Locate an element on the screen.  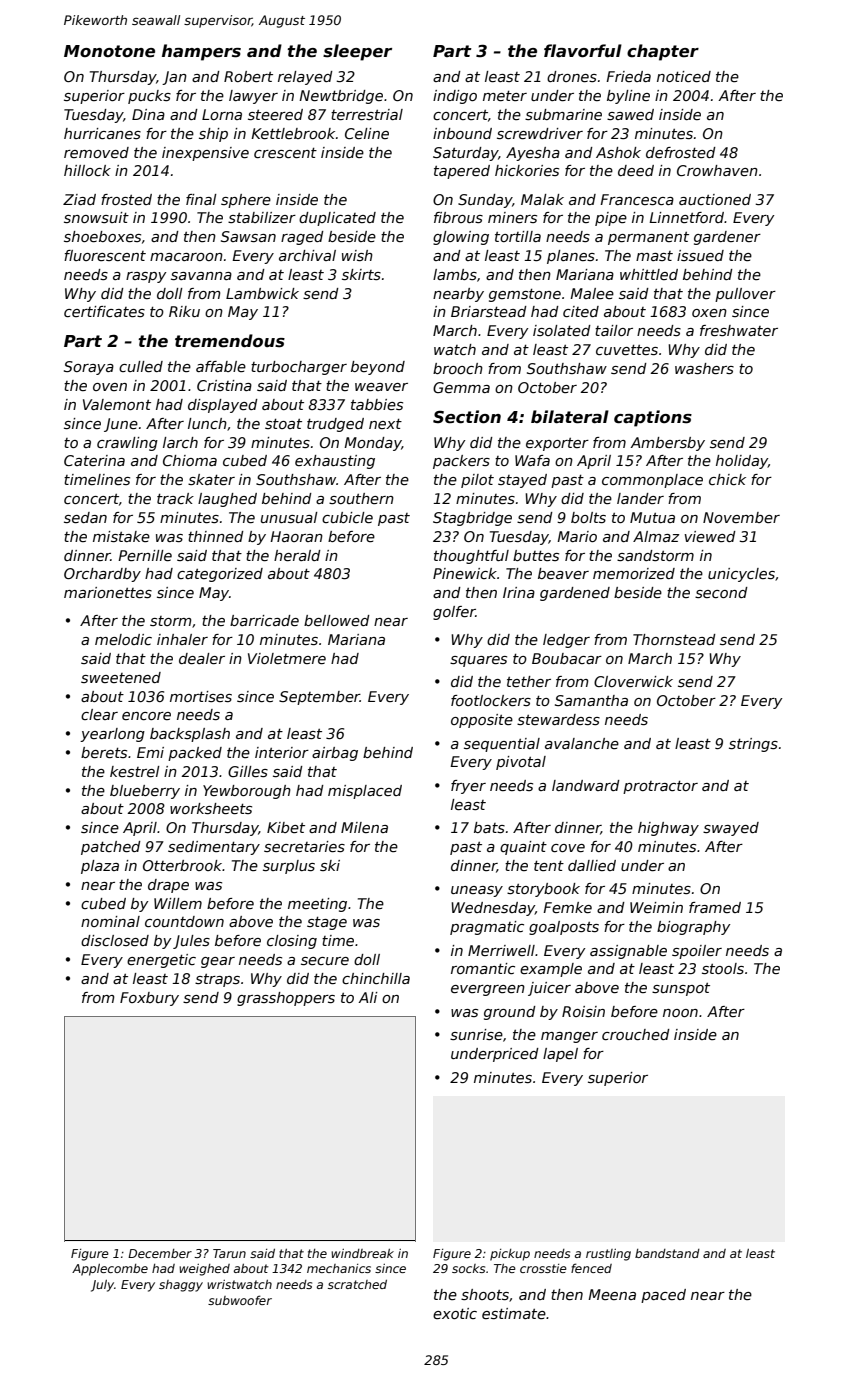
misplaced is located at coordinates (365, 792).
